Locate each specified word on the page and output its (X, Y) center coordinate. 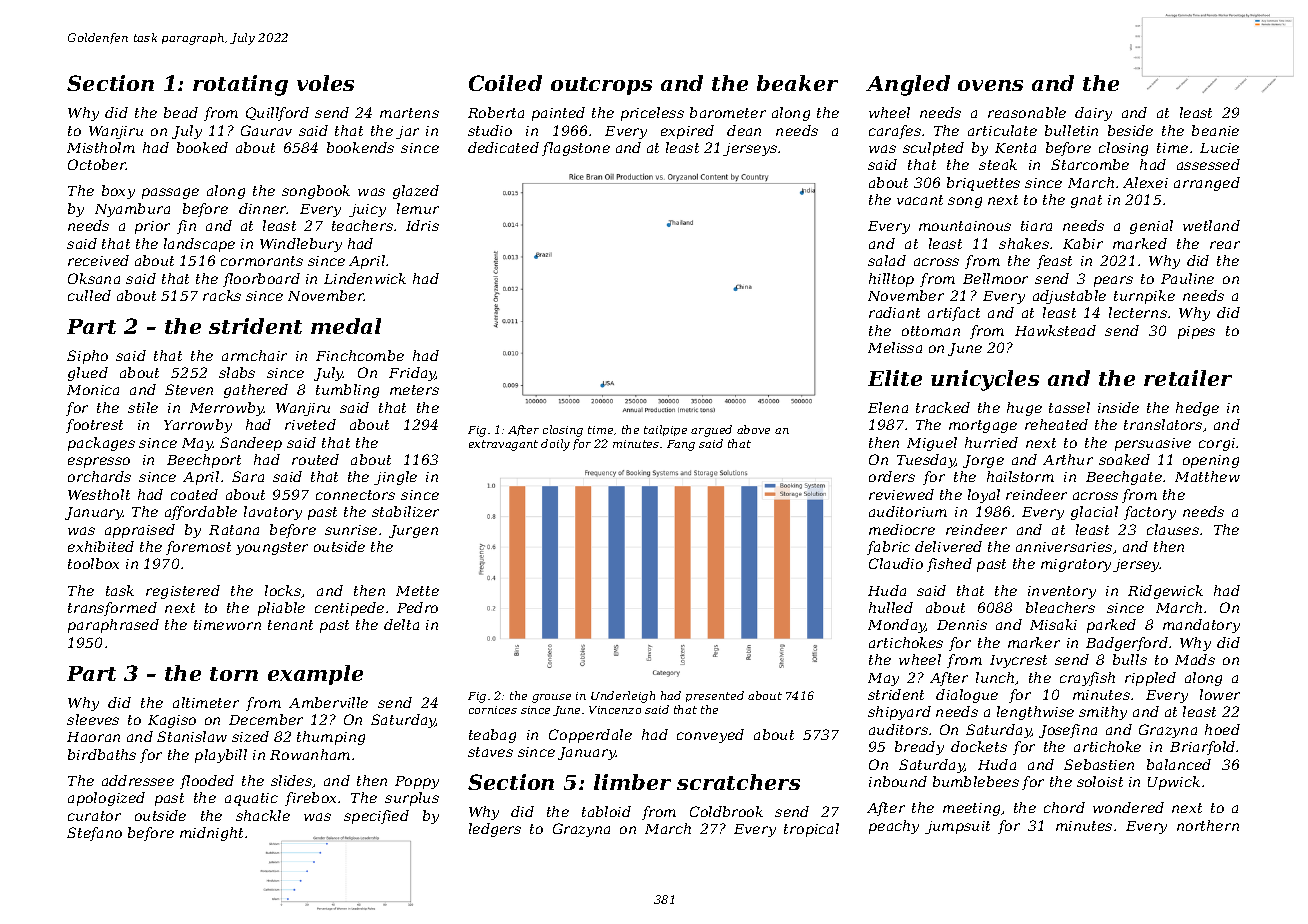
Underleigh (623, 697)
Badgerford (1127, 644)
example (315, 675)
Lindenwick (365, 278)
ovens (990, 85)
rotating (240, 85)
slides (291, 780)
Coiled (505, 83)
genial (1151, 227)
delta (401, 624)
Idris (422, 225)
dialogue (967, 696)
